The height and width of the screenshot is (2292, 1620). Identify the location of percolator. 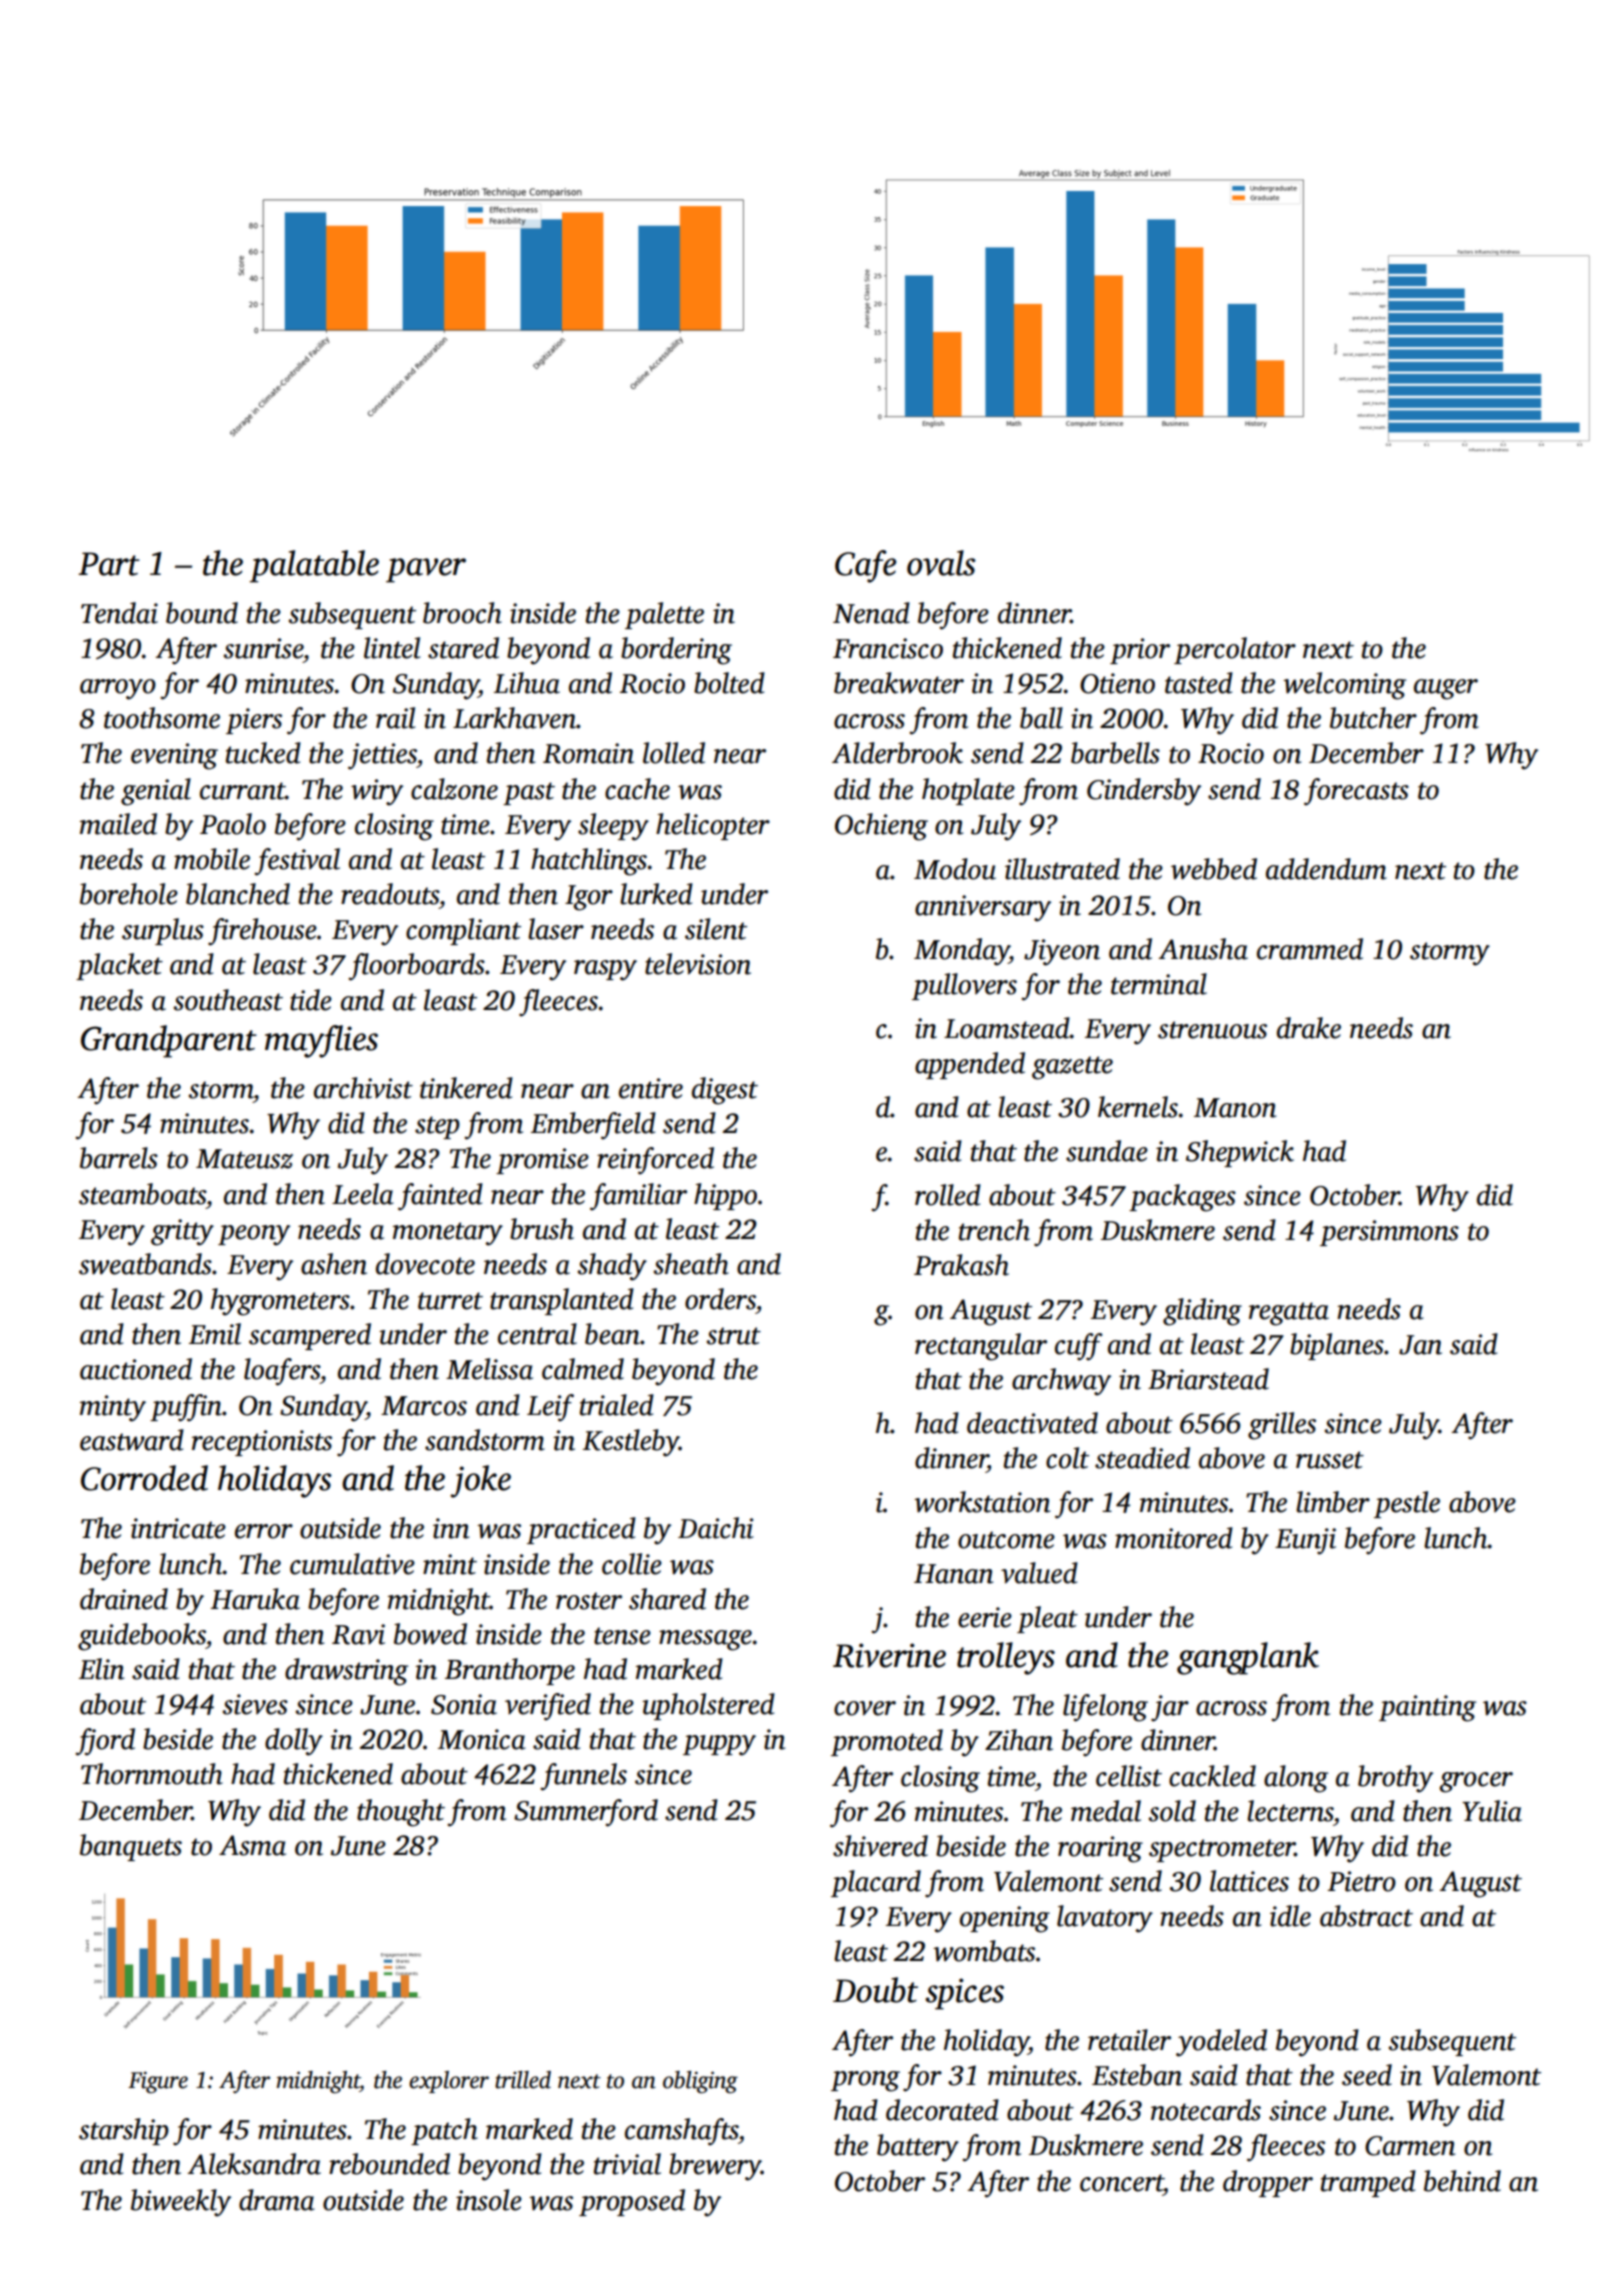
(1235, 650).
